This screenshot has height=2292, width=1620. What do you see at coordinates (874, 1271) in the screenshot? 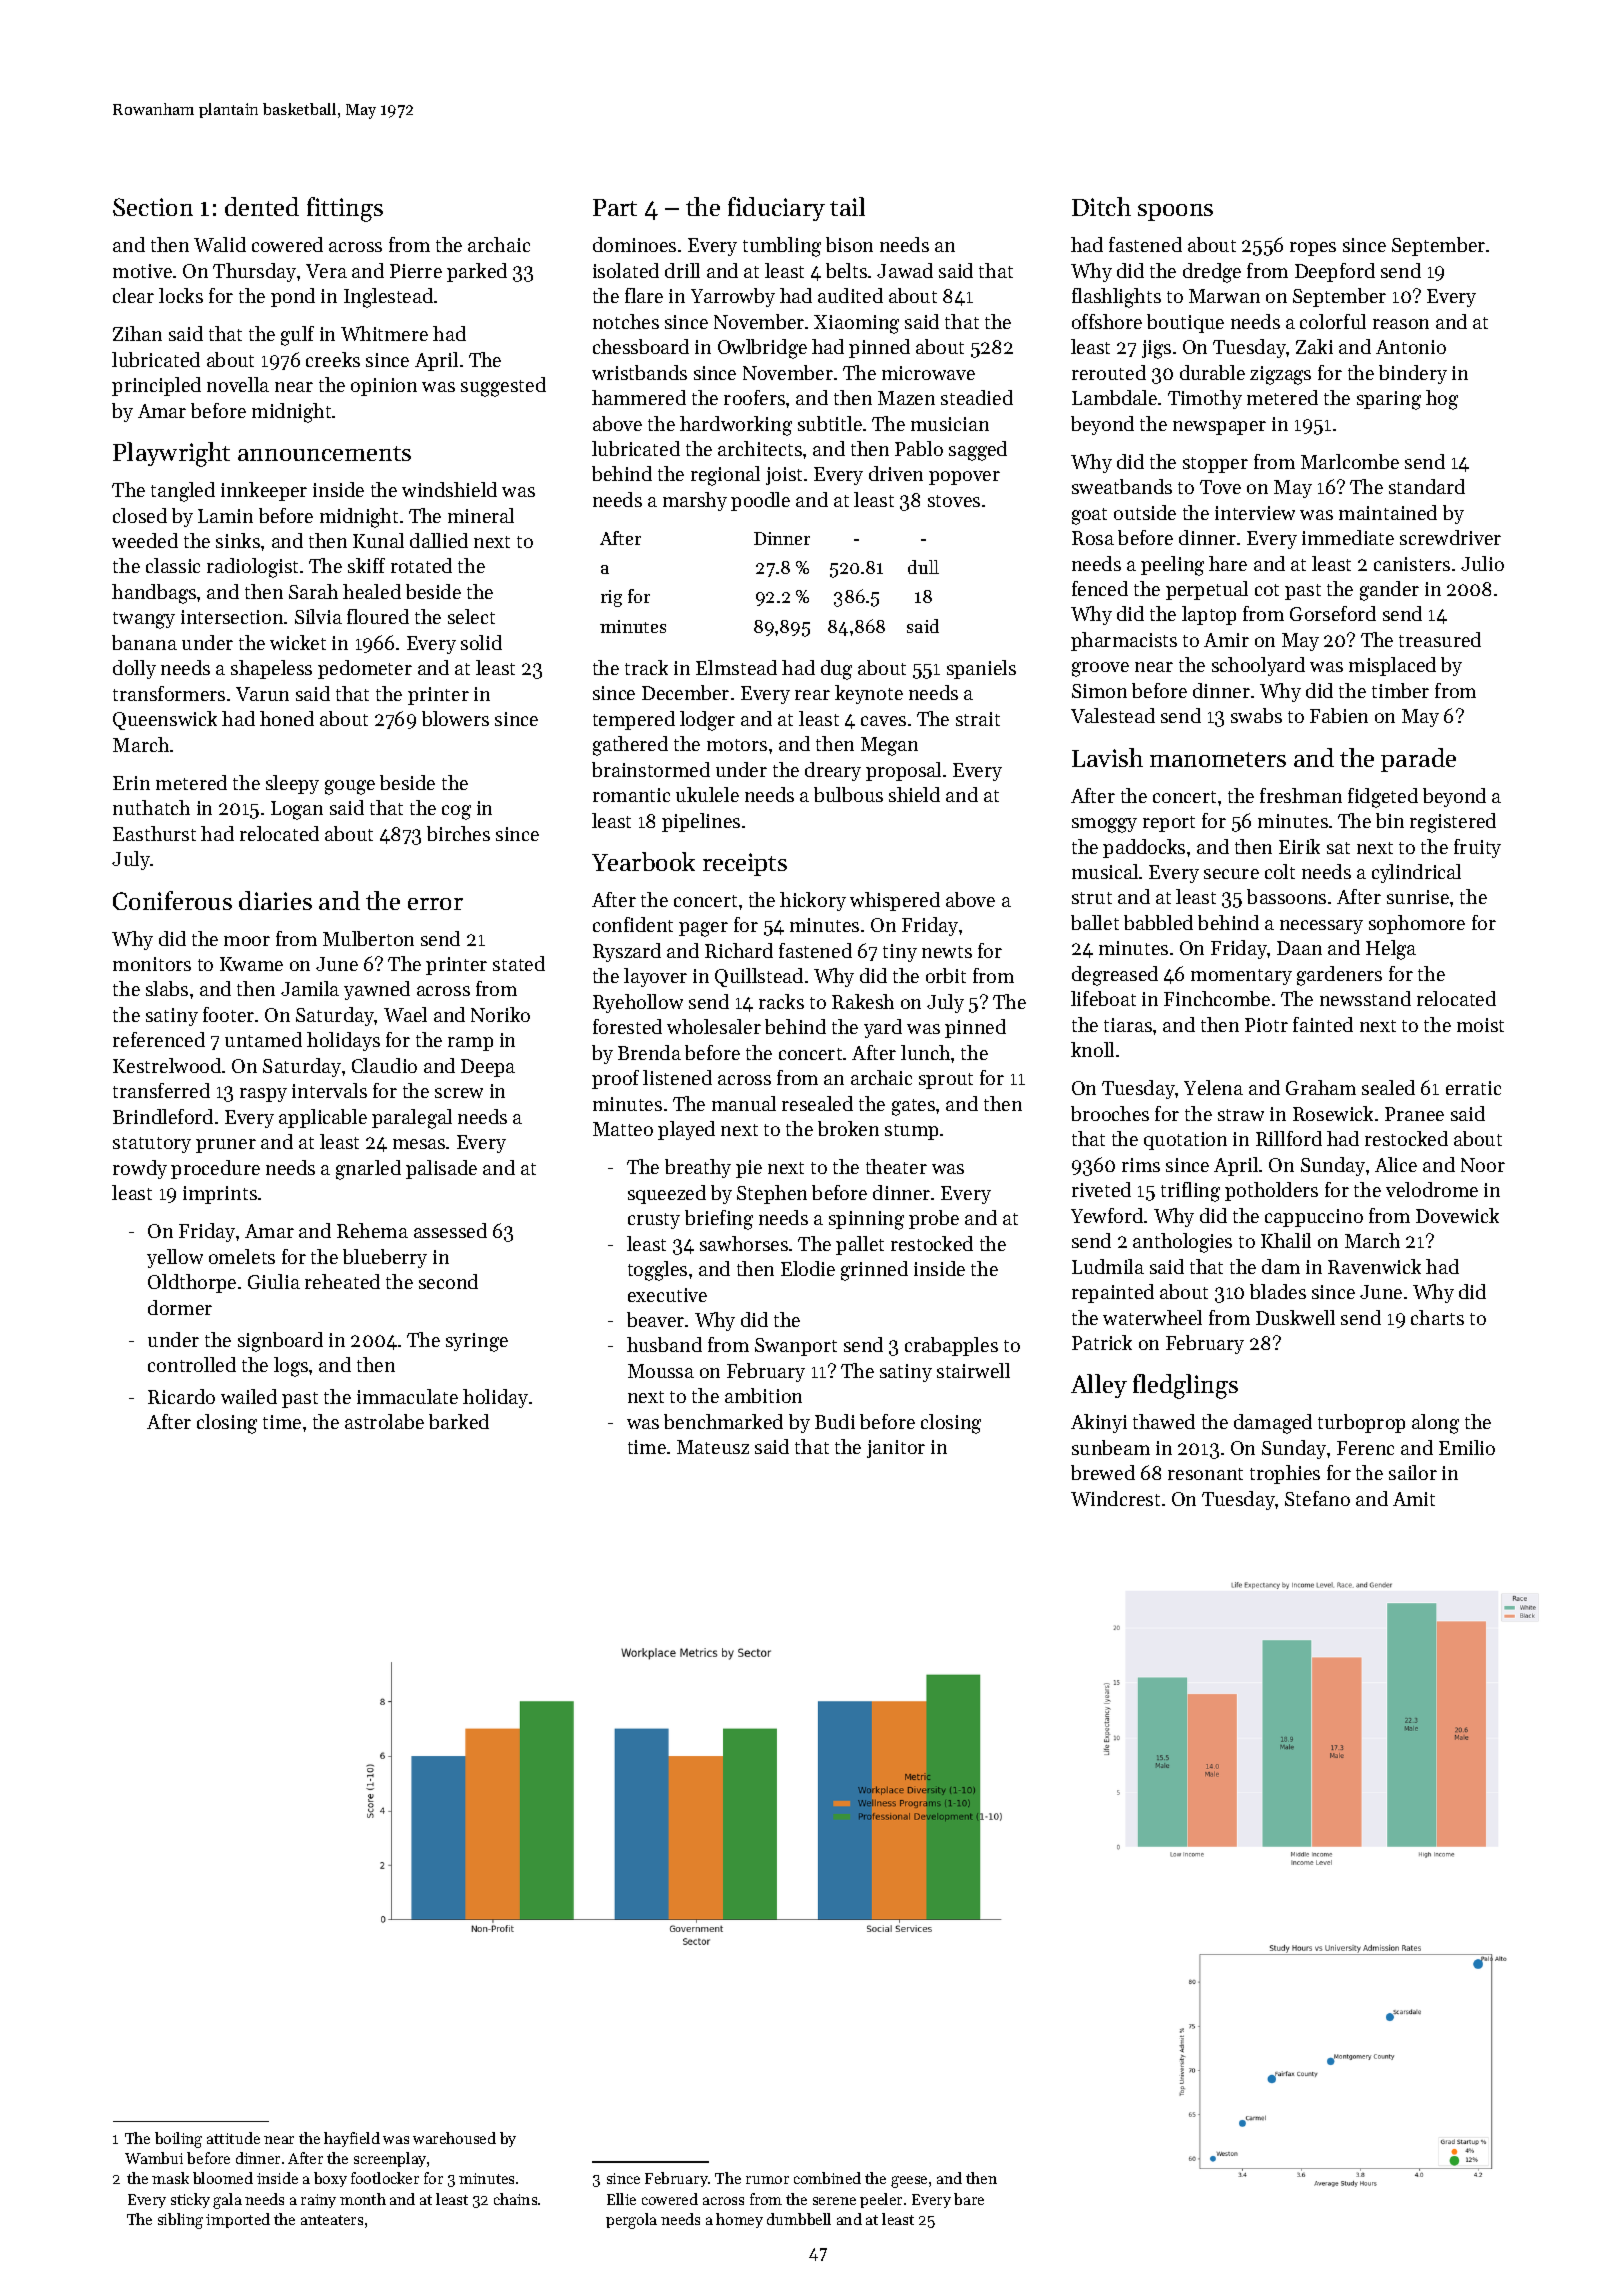
I see `grinned` at bounding box center [874, 1271].
